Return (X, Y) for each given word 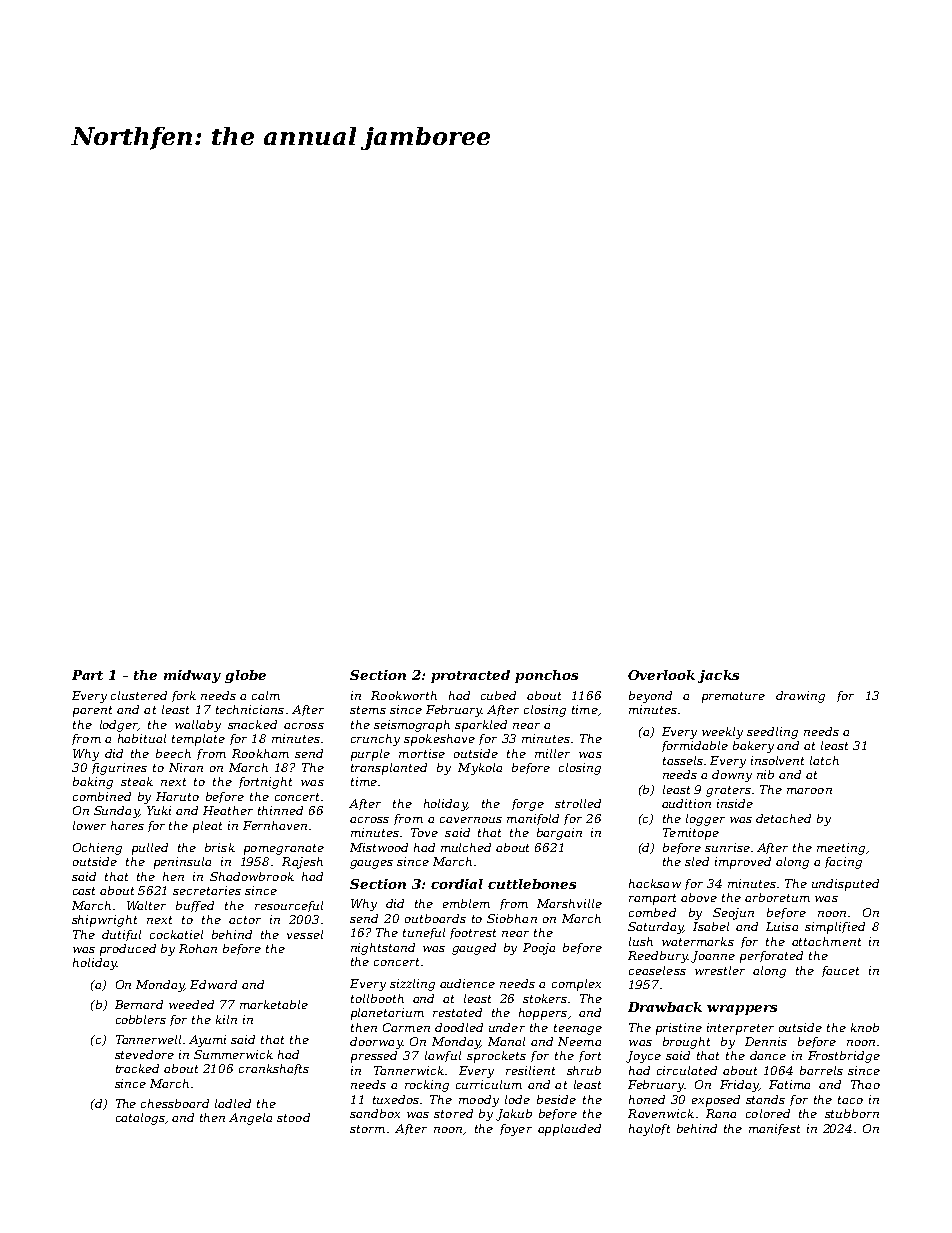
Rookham (260, 753)
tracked (137, 1068)
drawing (800, 697)
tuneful (424, 933)
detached (783, 818)
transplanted (389, 769)
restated (457, 1012)
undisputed (845, 885)
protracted (470, 676)
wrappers (742, 1010)
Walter (146, 905)
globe (245, 676)
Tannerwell (148, 1039)
